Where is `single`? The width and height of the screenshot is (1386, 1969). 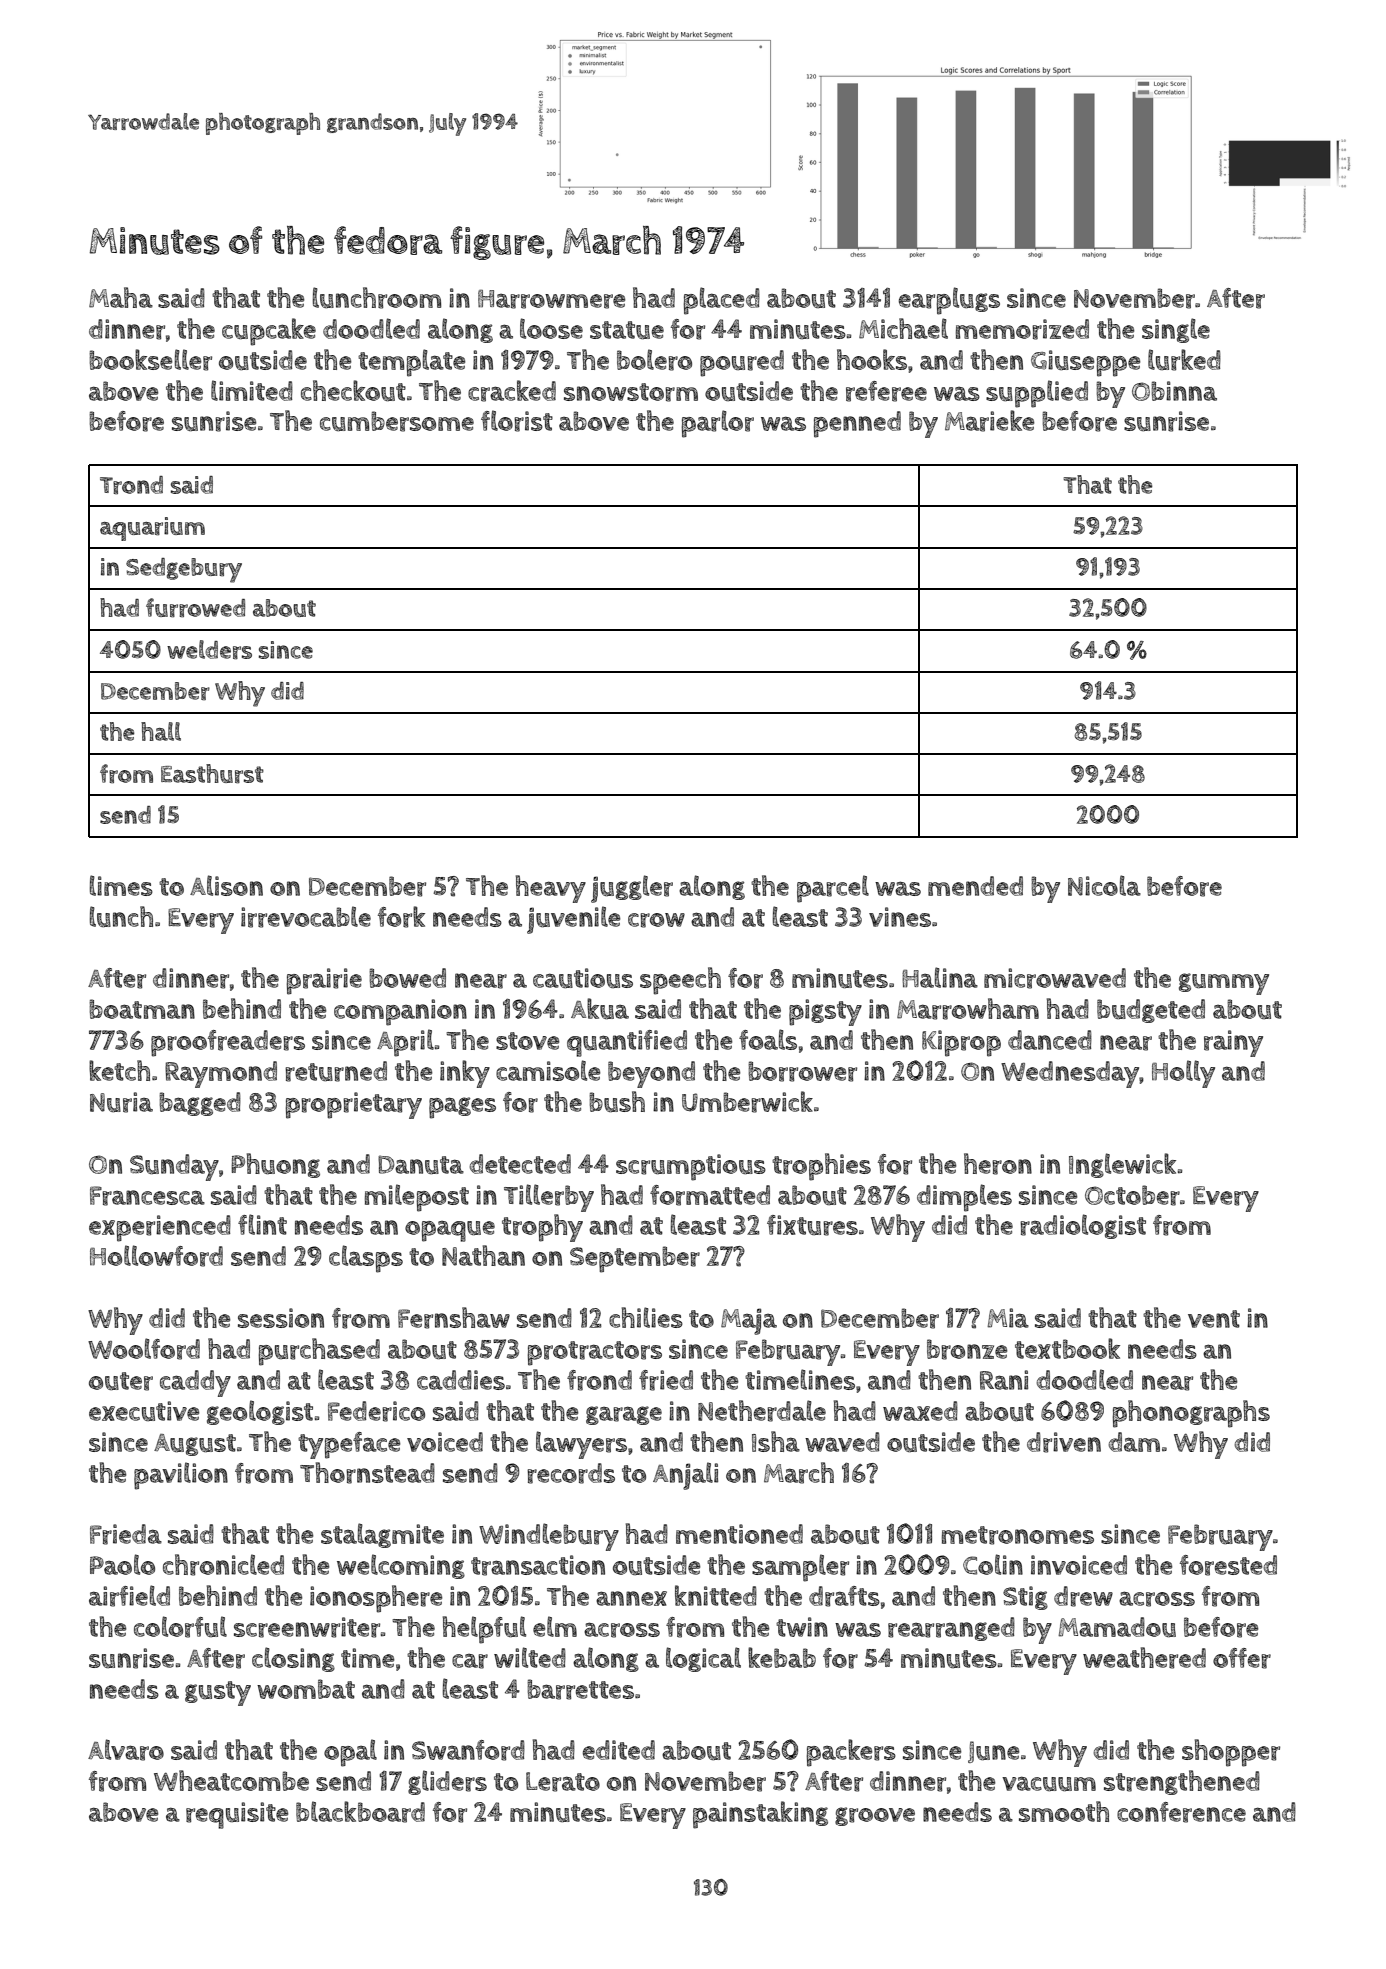 single is located at coordinates (1176, 330).
